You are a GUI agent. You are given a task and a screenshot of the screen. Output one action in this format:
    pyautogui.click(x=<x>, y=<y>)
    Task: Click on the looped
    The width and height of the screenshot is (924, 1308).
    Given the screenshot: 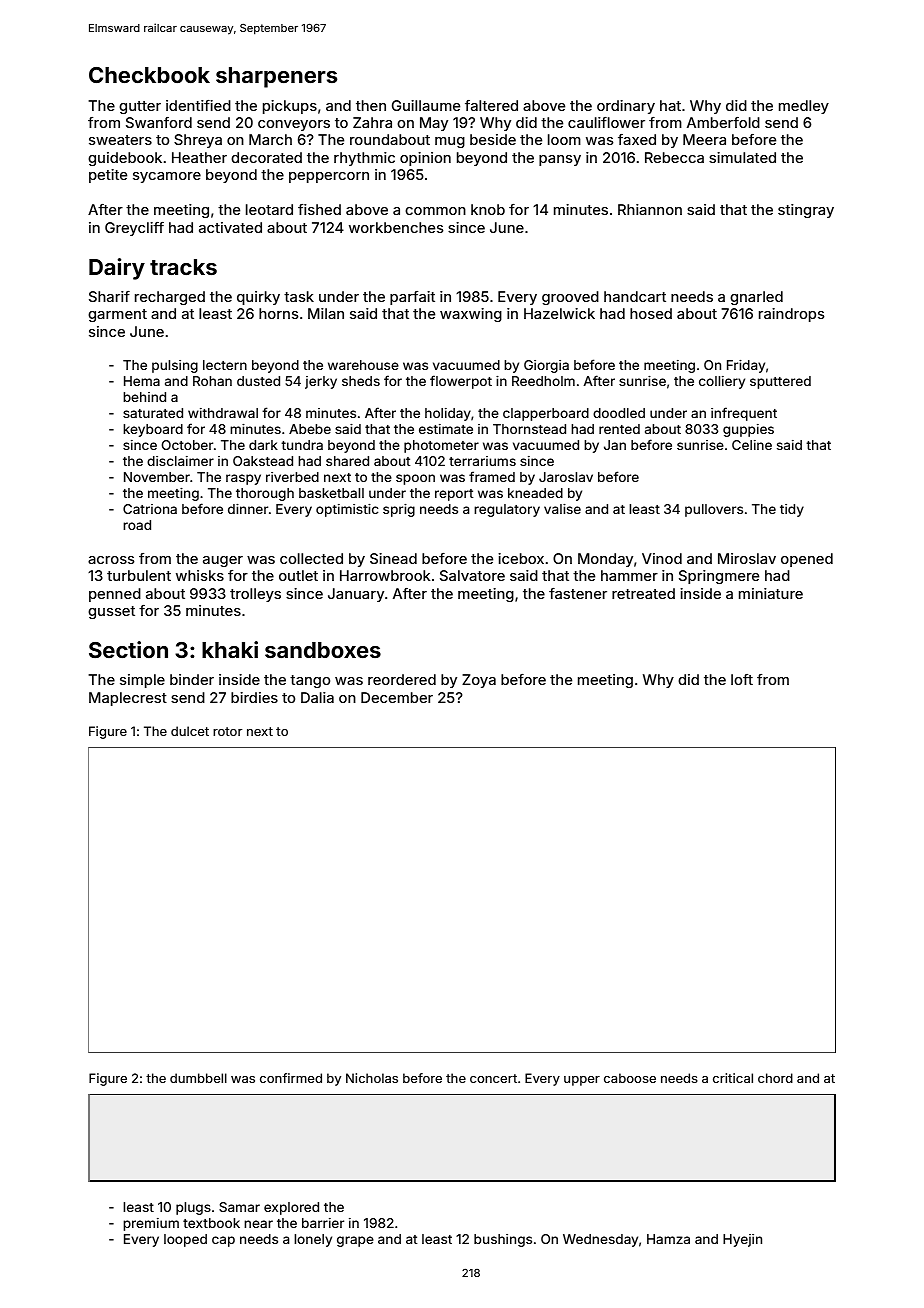 What is the action you would take?
    pyautogui.click(x=185, y=1240)
